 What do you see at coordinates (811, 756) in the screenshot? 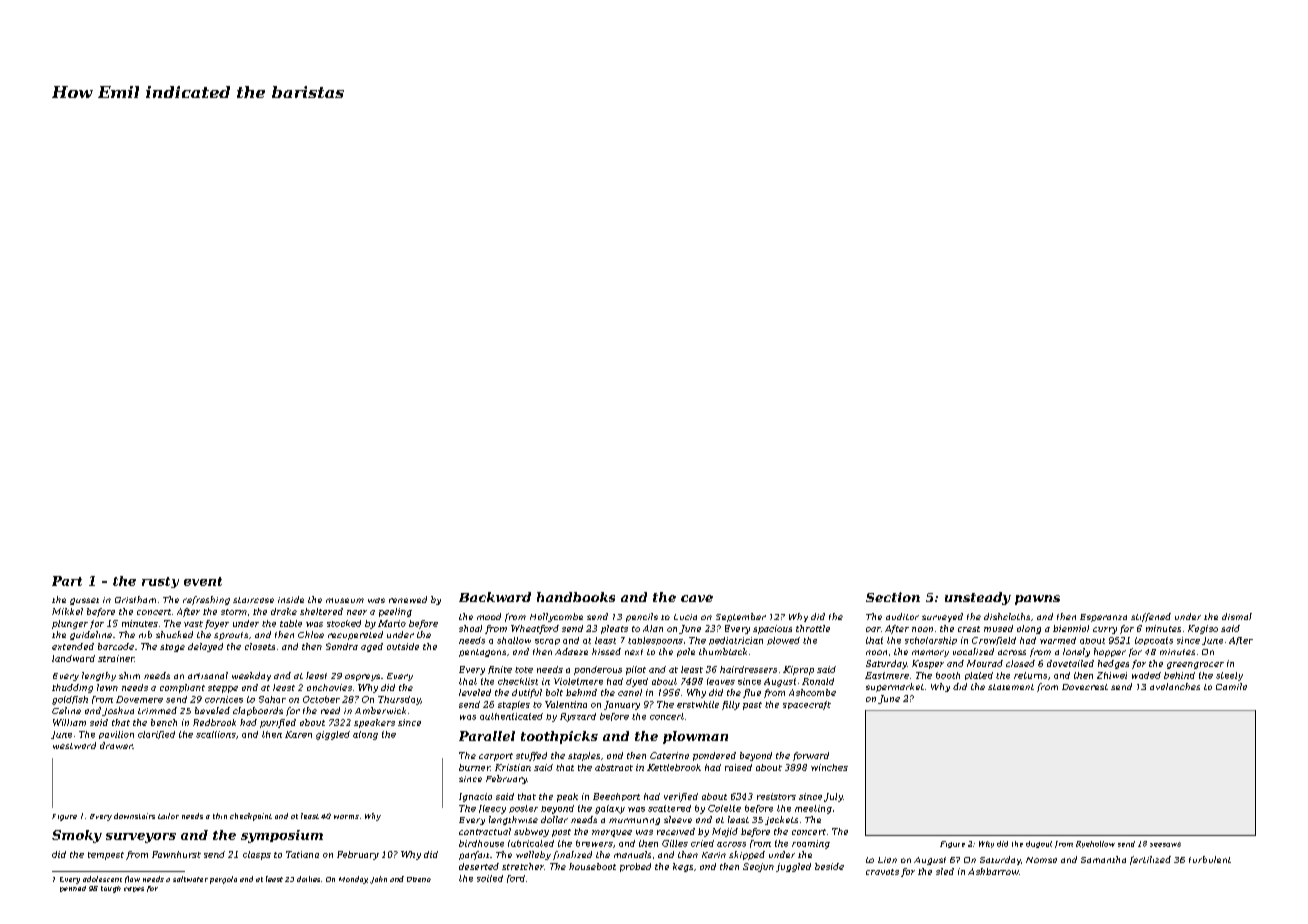
I see `forward` at bounding box center [811, 756].
